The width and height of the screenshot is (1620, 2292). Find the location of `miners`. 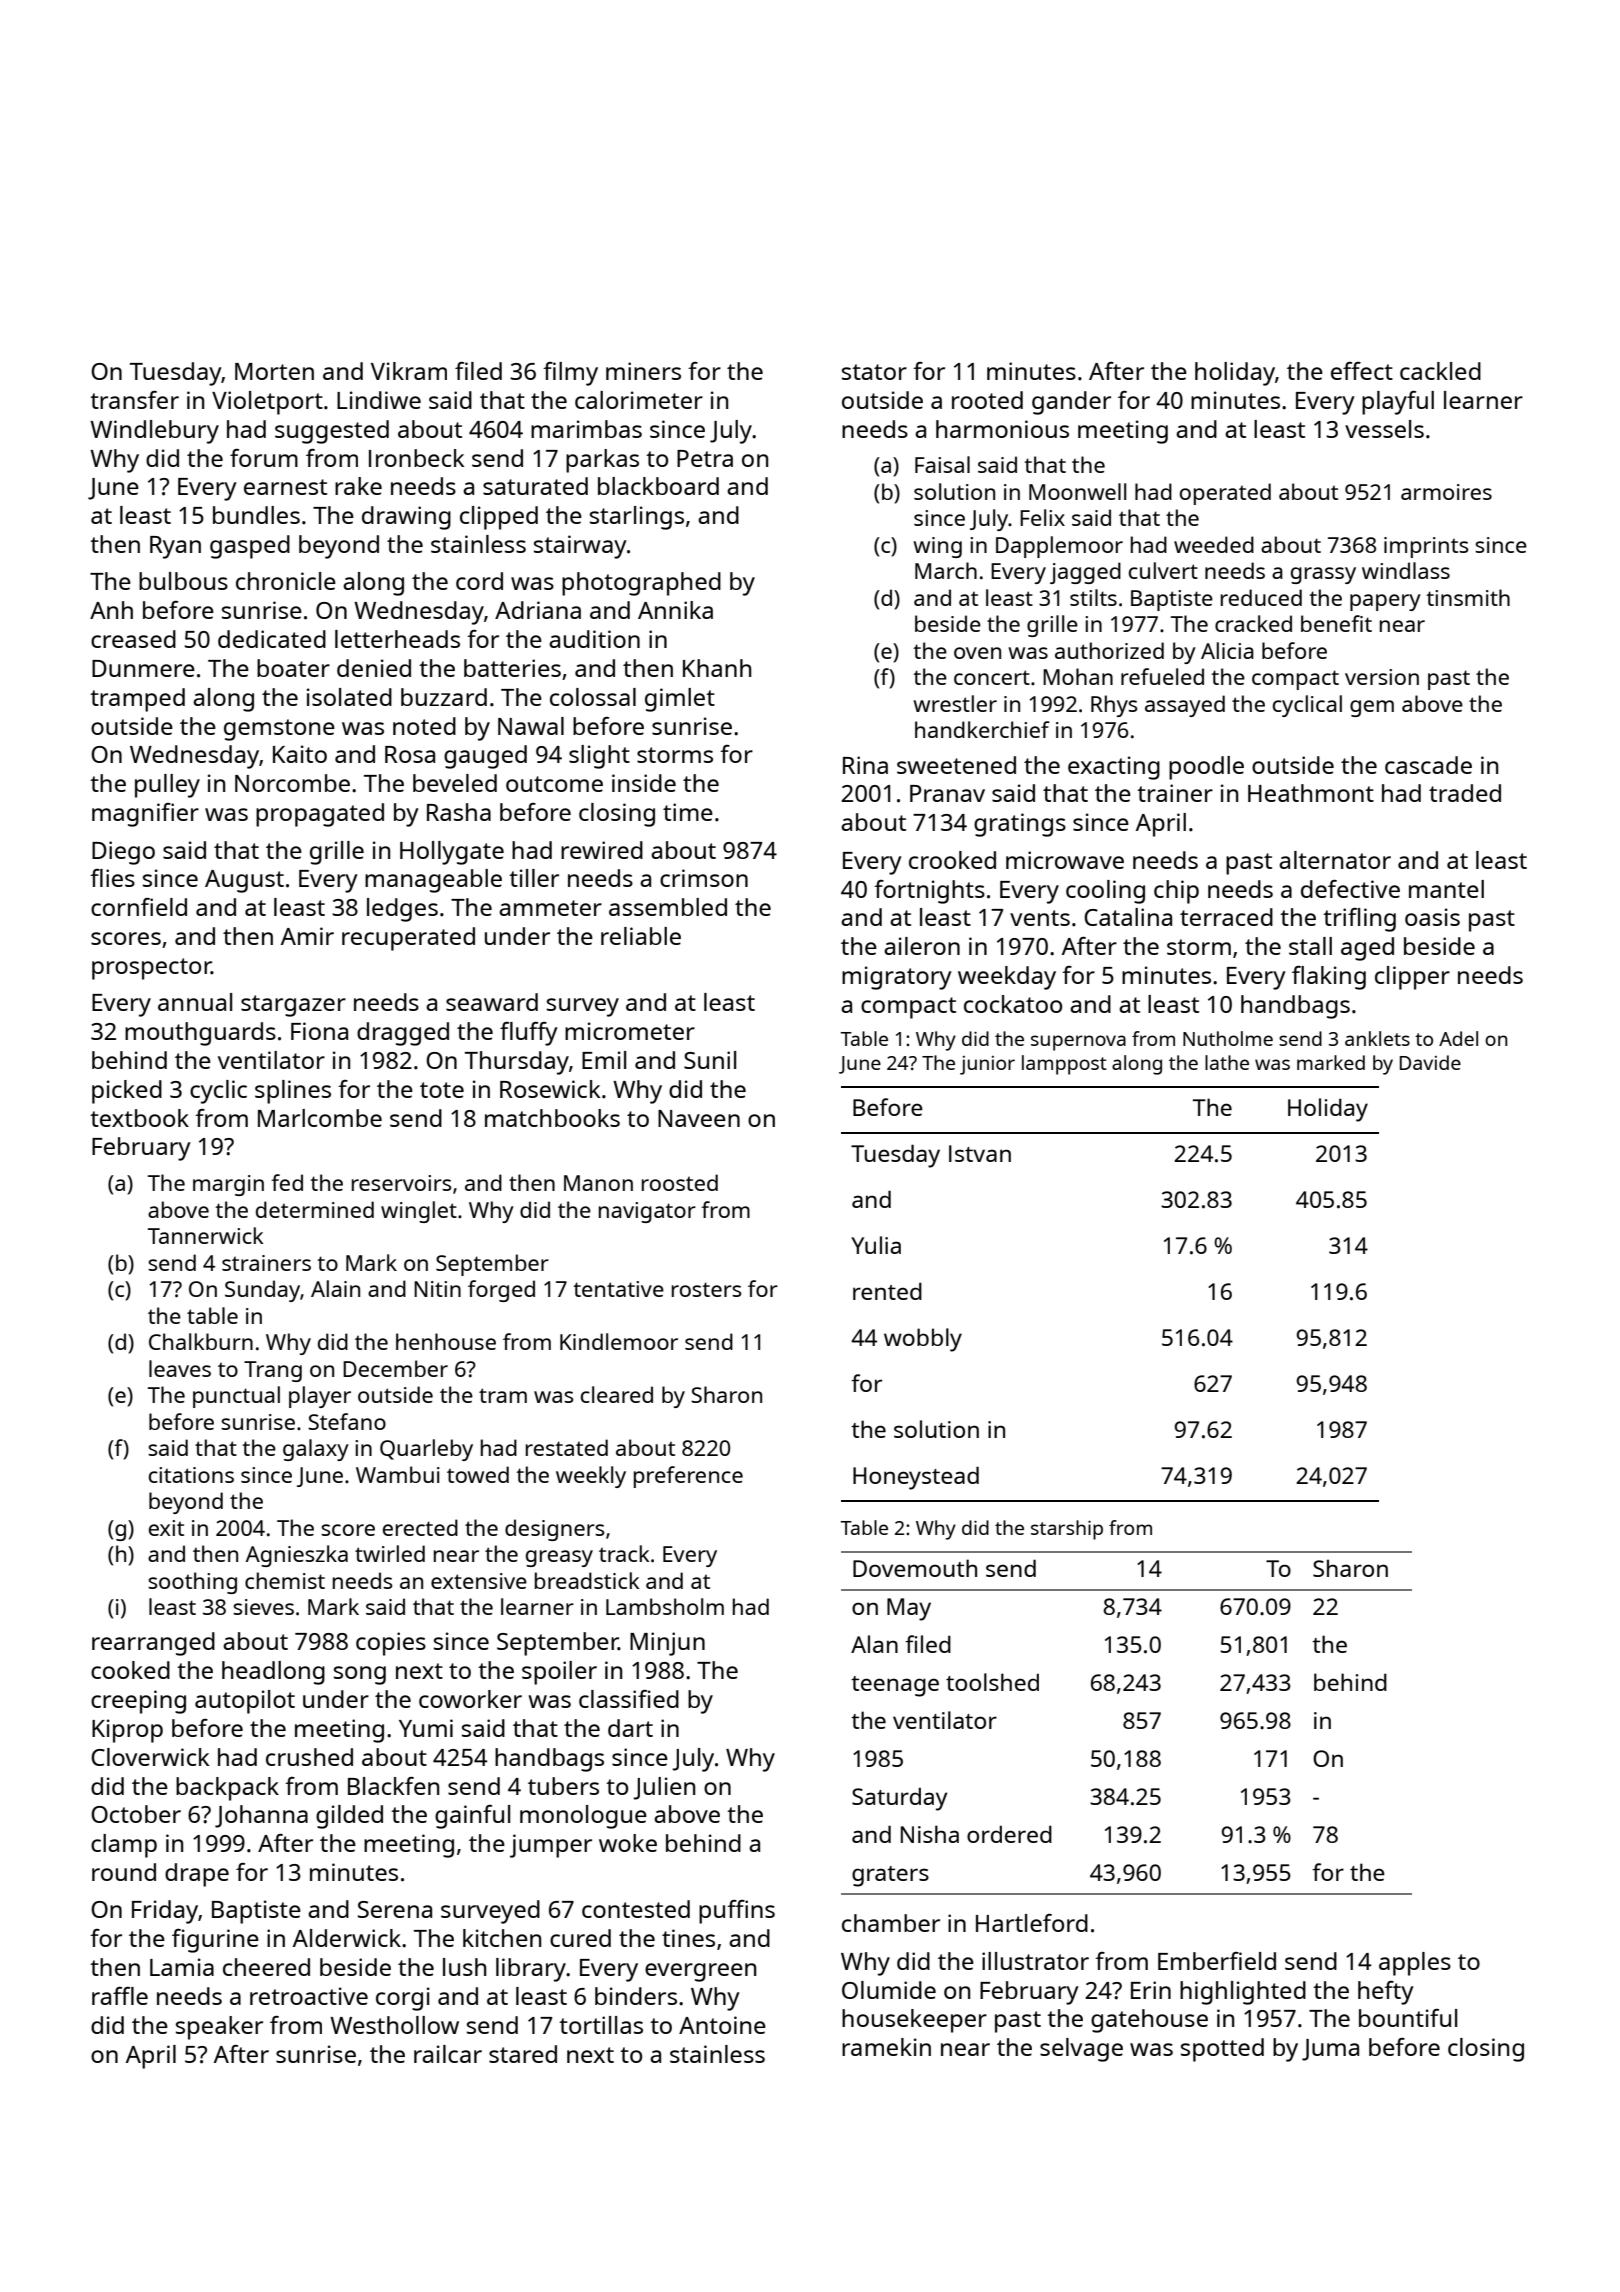

miners is located at coordinates (643, 371).
